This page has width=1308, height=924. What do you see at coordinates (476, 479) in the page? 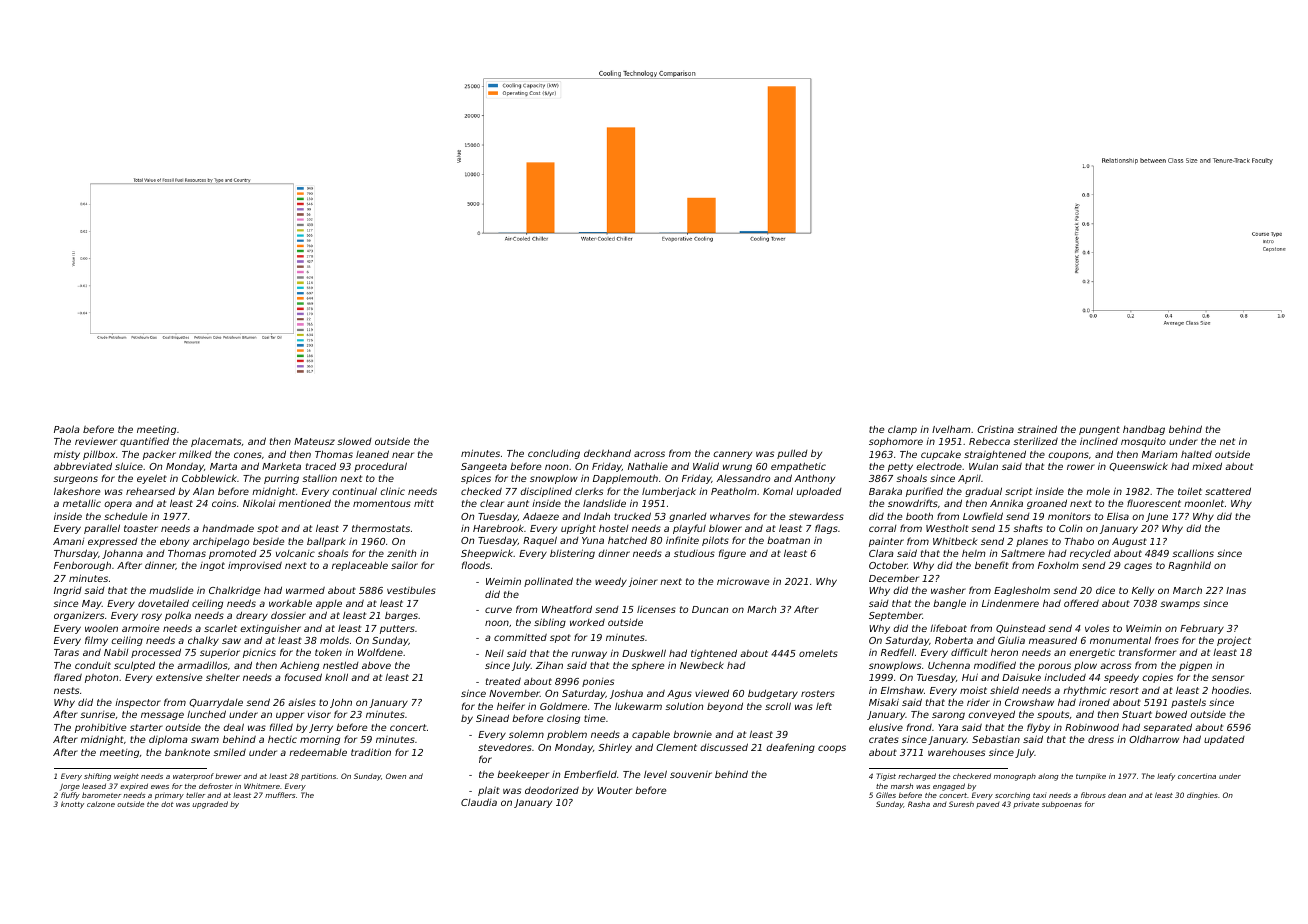
I see `spices` at bounding box center [476, 479].
